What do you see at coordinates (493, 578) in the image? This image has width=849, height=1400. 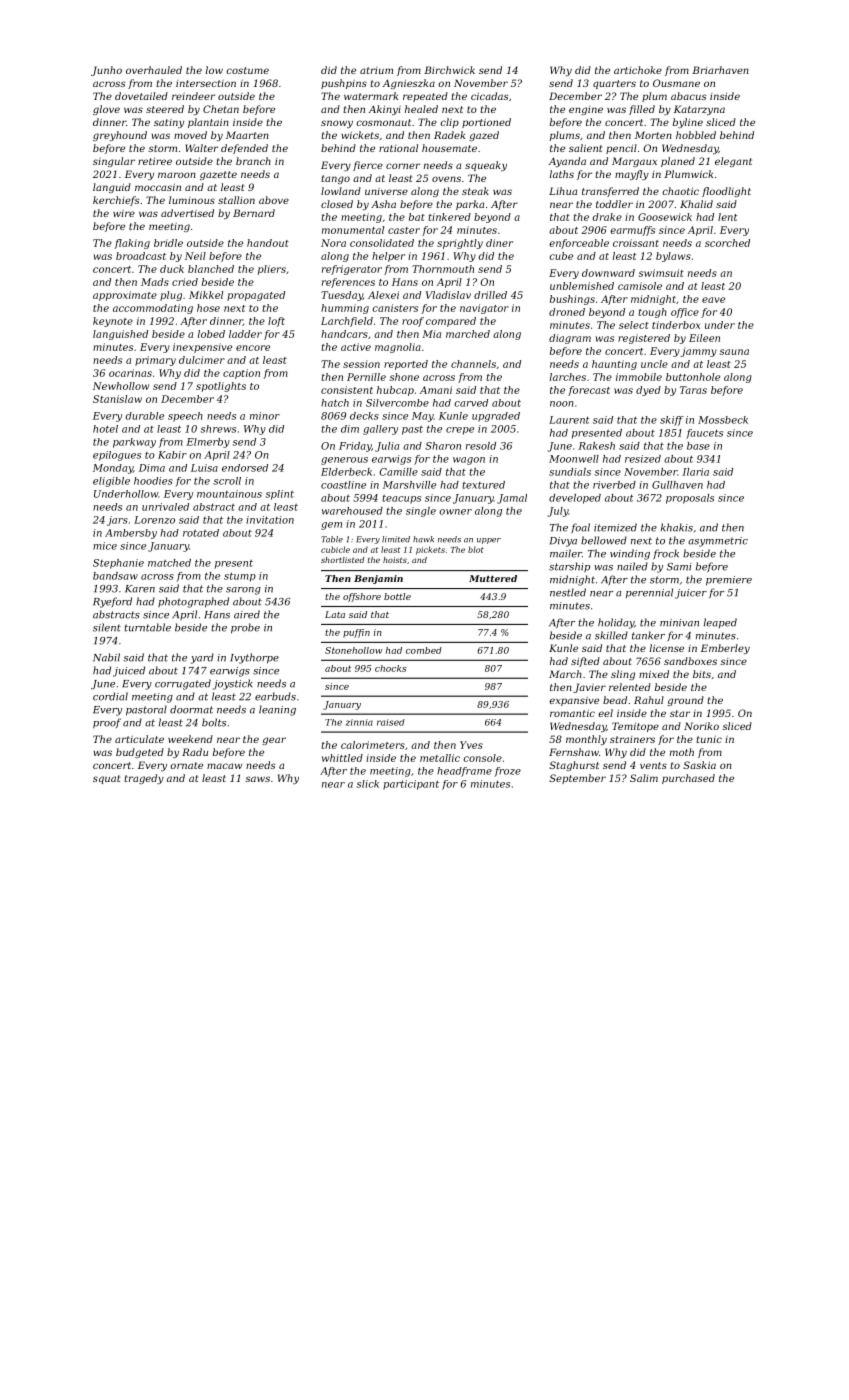 I see `Muttered` at bounding box center [493, 578].
